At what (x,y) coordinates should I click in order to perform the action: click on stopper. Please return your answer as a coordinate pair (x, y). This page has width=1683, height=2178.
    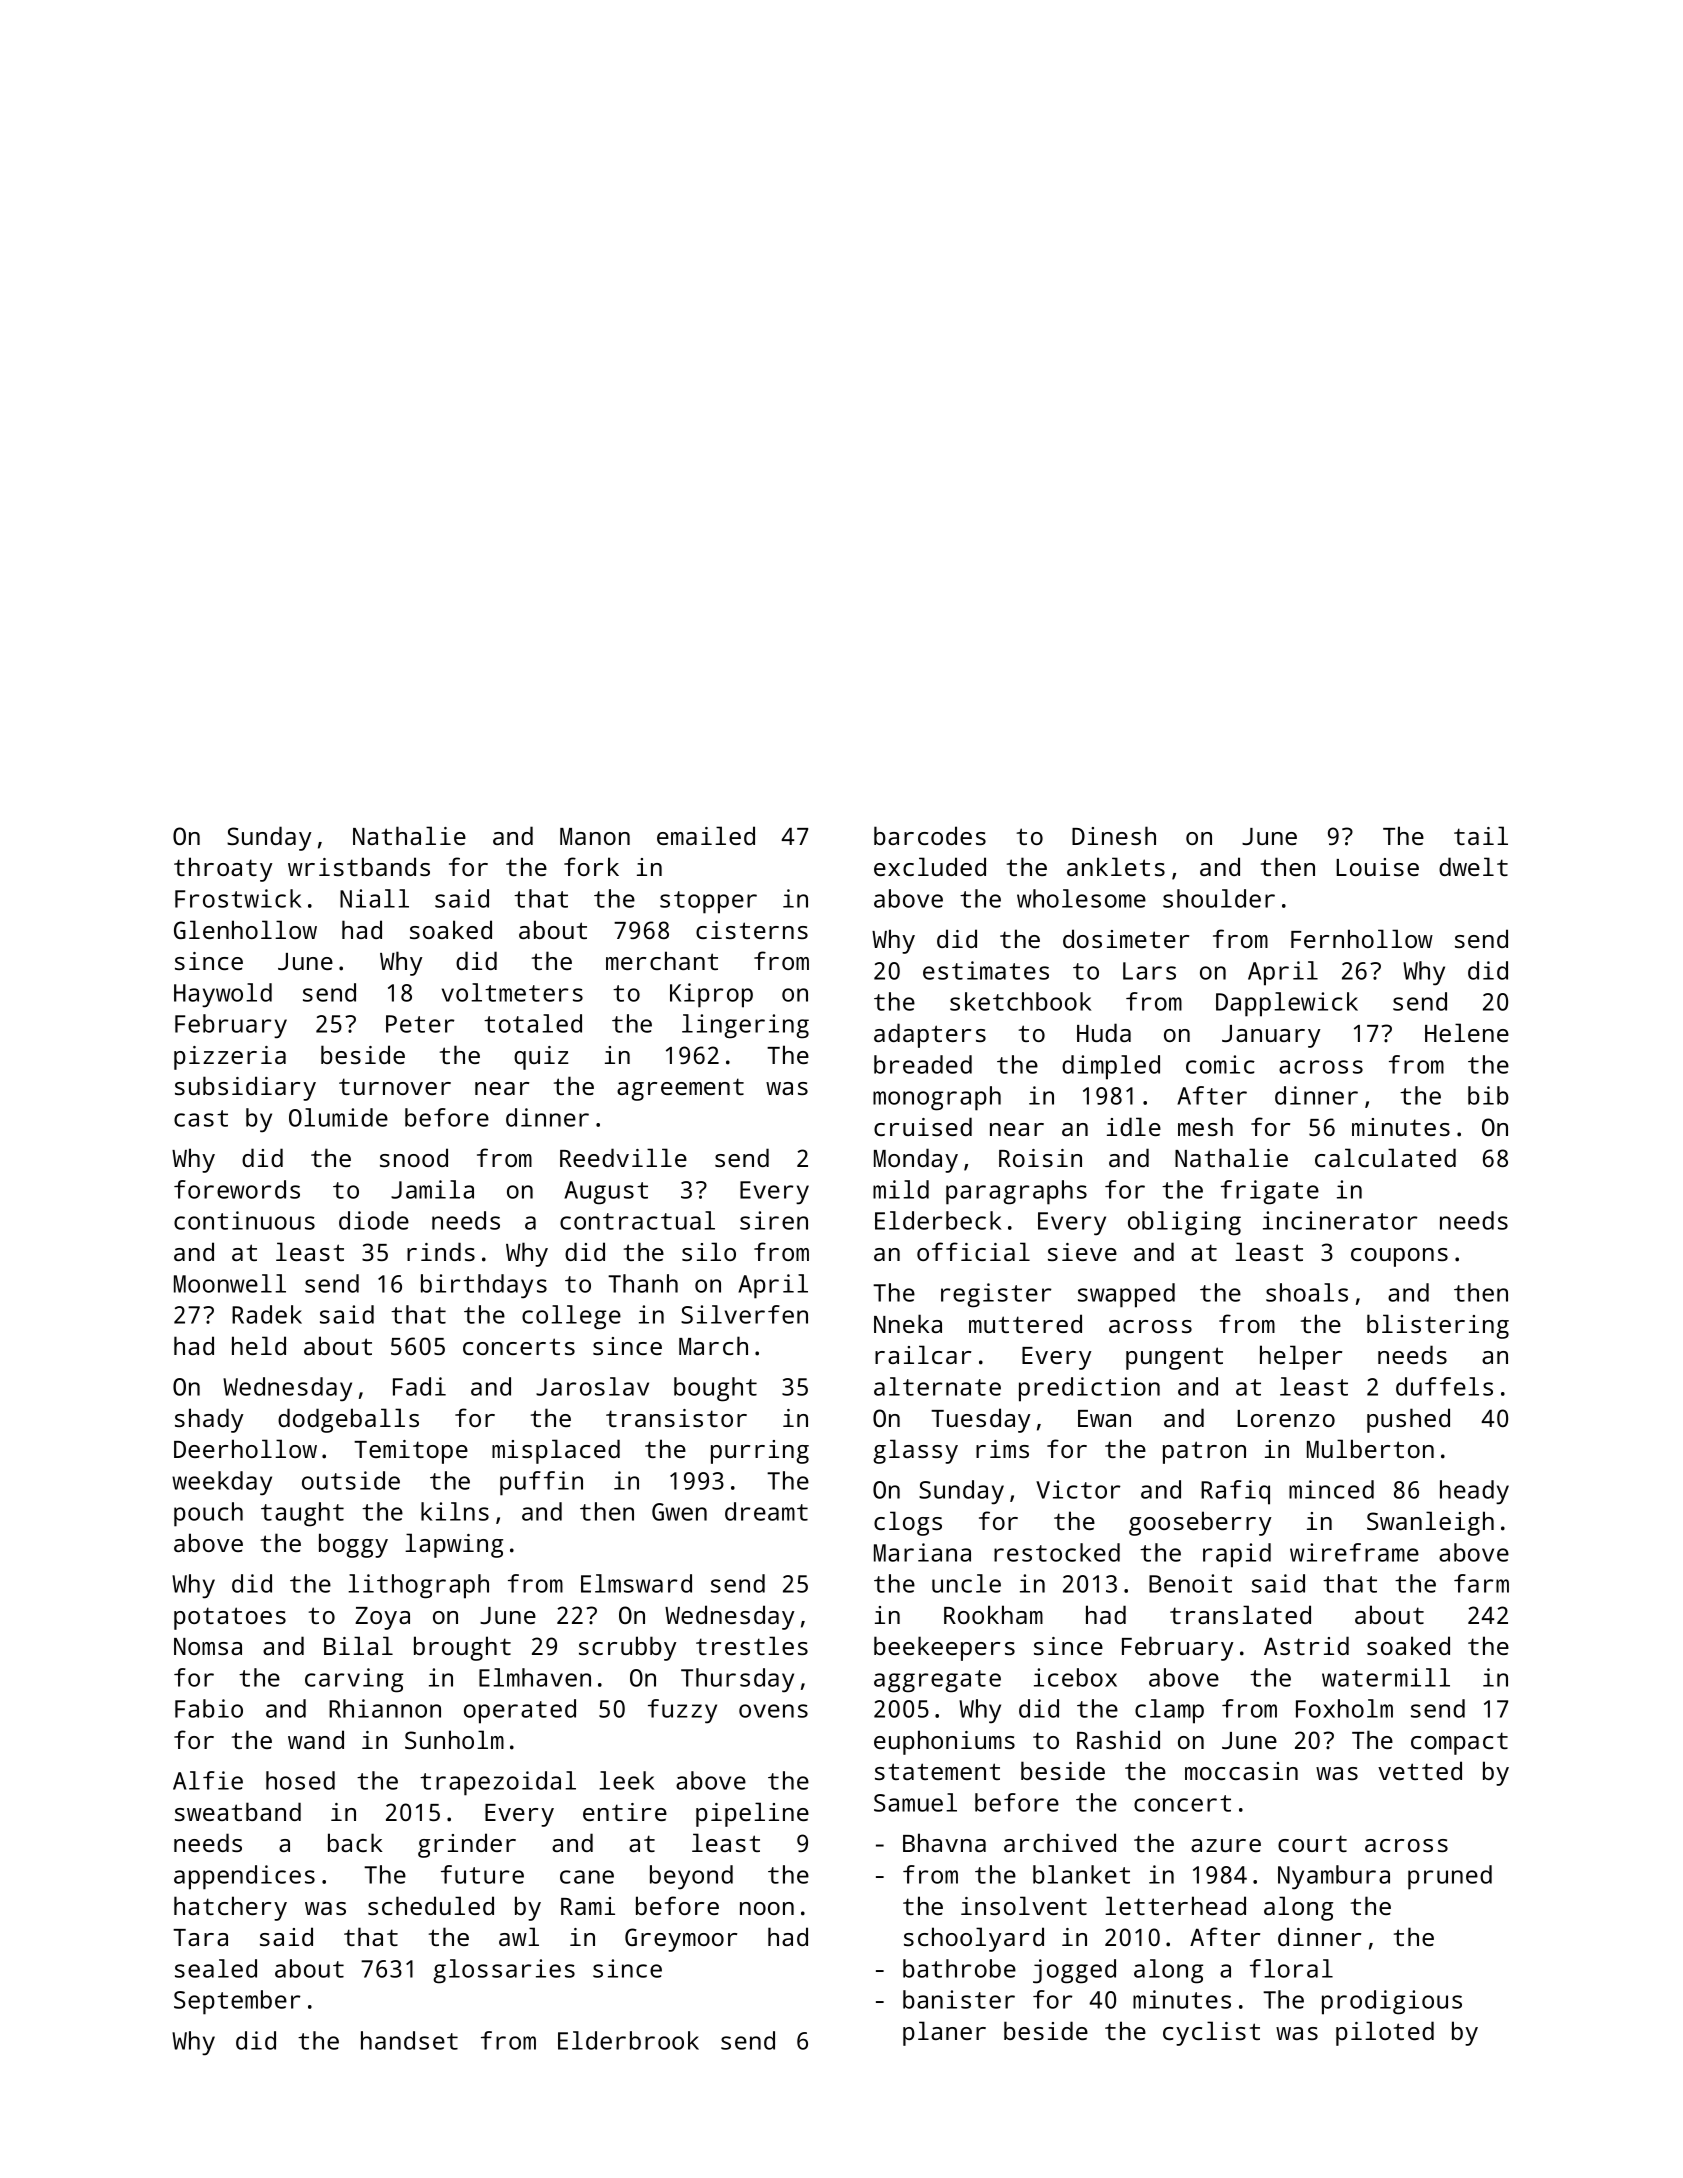
    Looking at the image, I should click on (708, 902).
